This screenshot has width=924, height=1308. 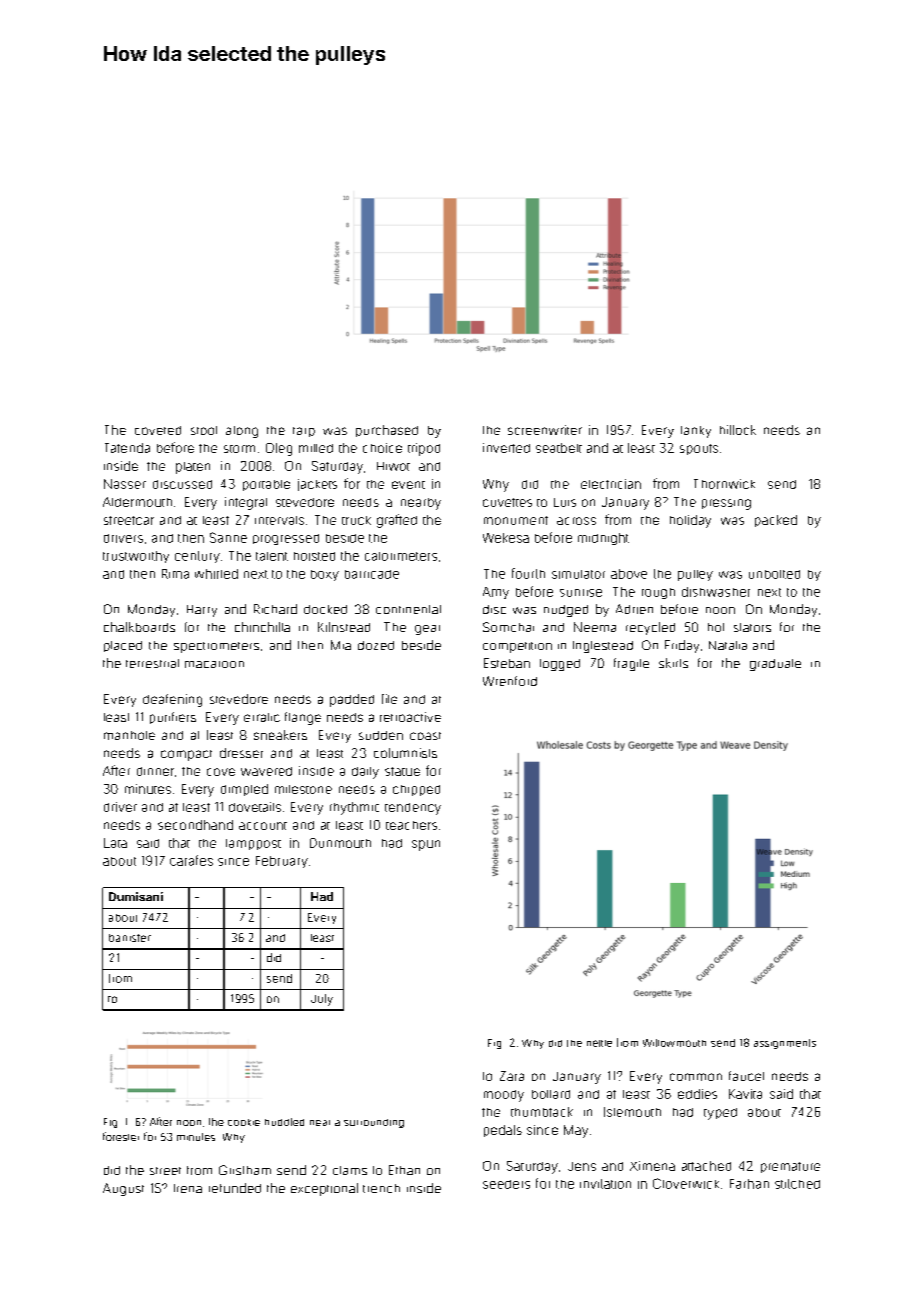 I want to click on Gristham, so click(x=245, y=1170).
